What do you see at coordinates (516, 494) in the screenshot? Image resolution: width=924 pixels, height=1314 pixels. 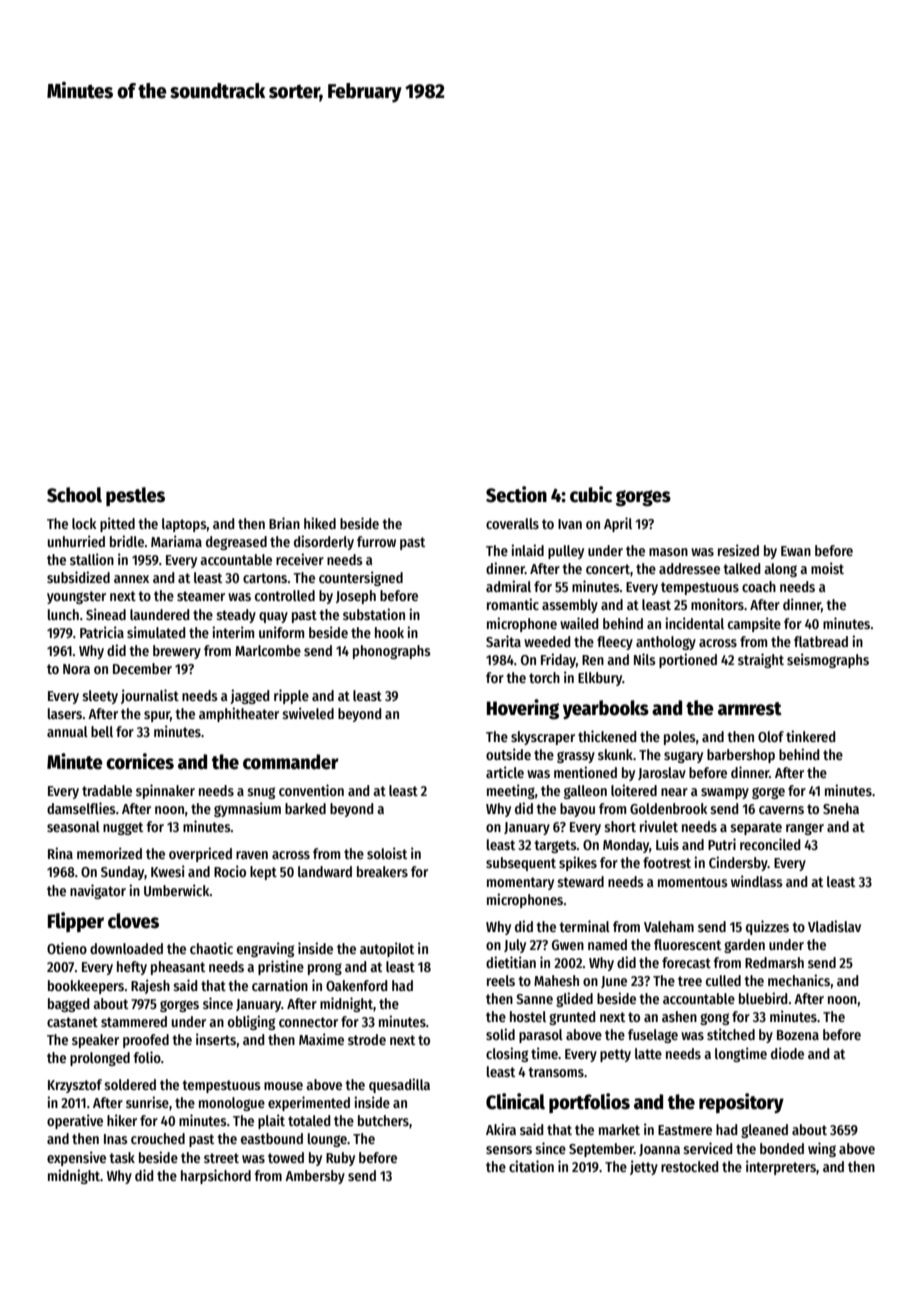 I see `Section` at bounding box center [516, 494].
